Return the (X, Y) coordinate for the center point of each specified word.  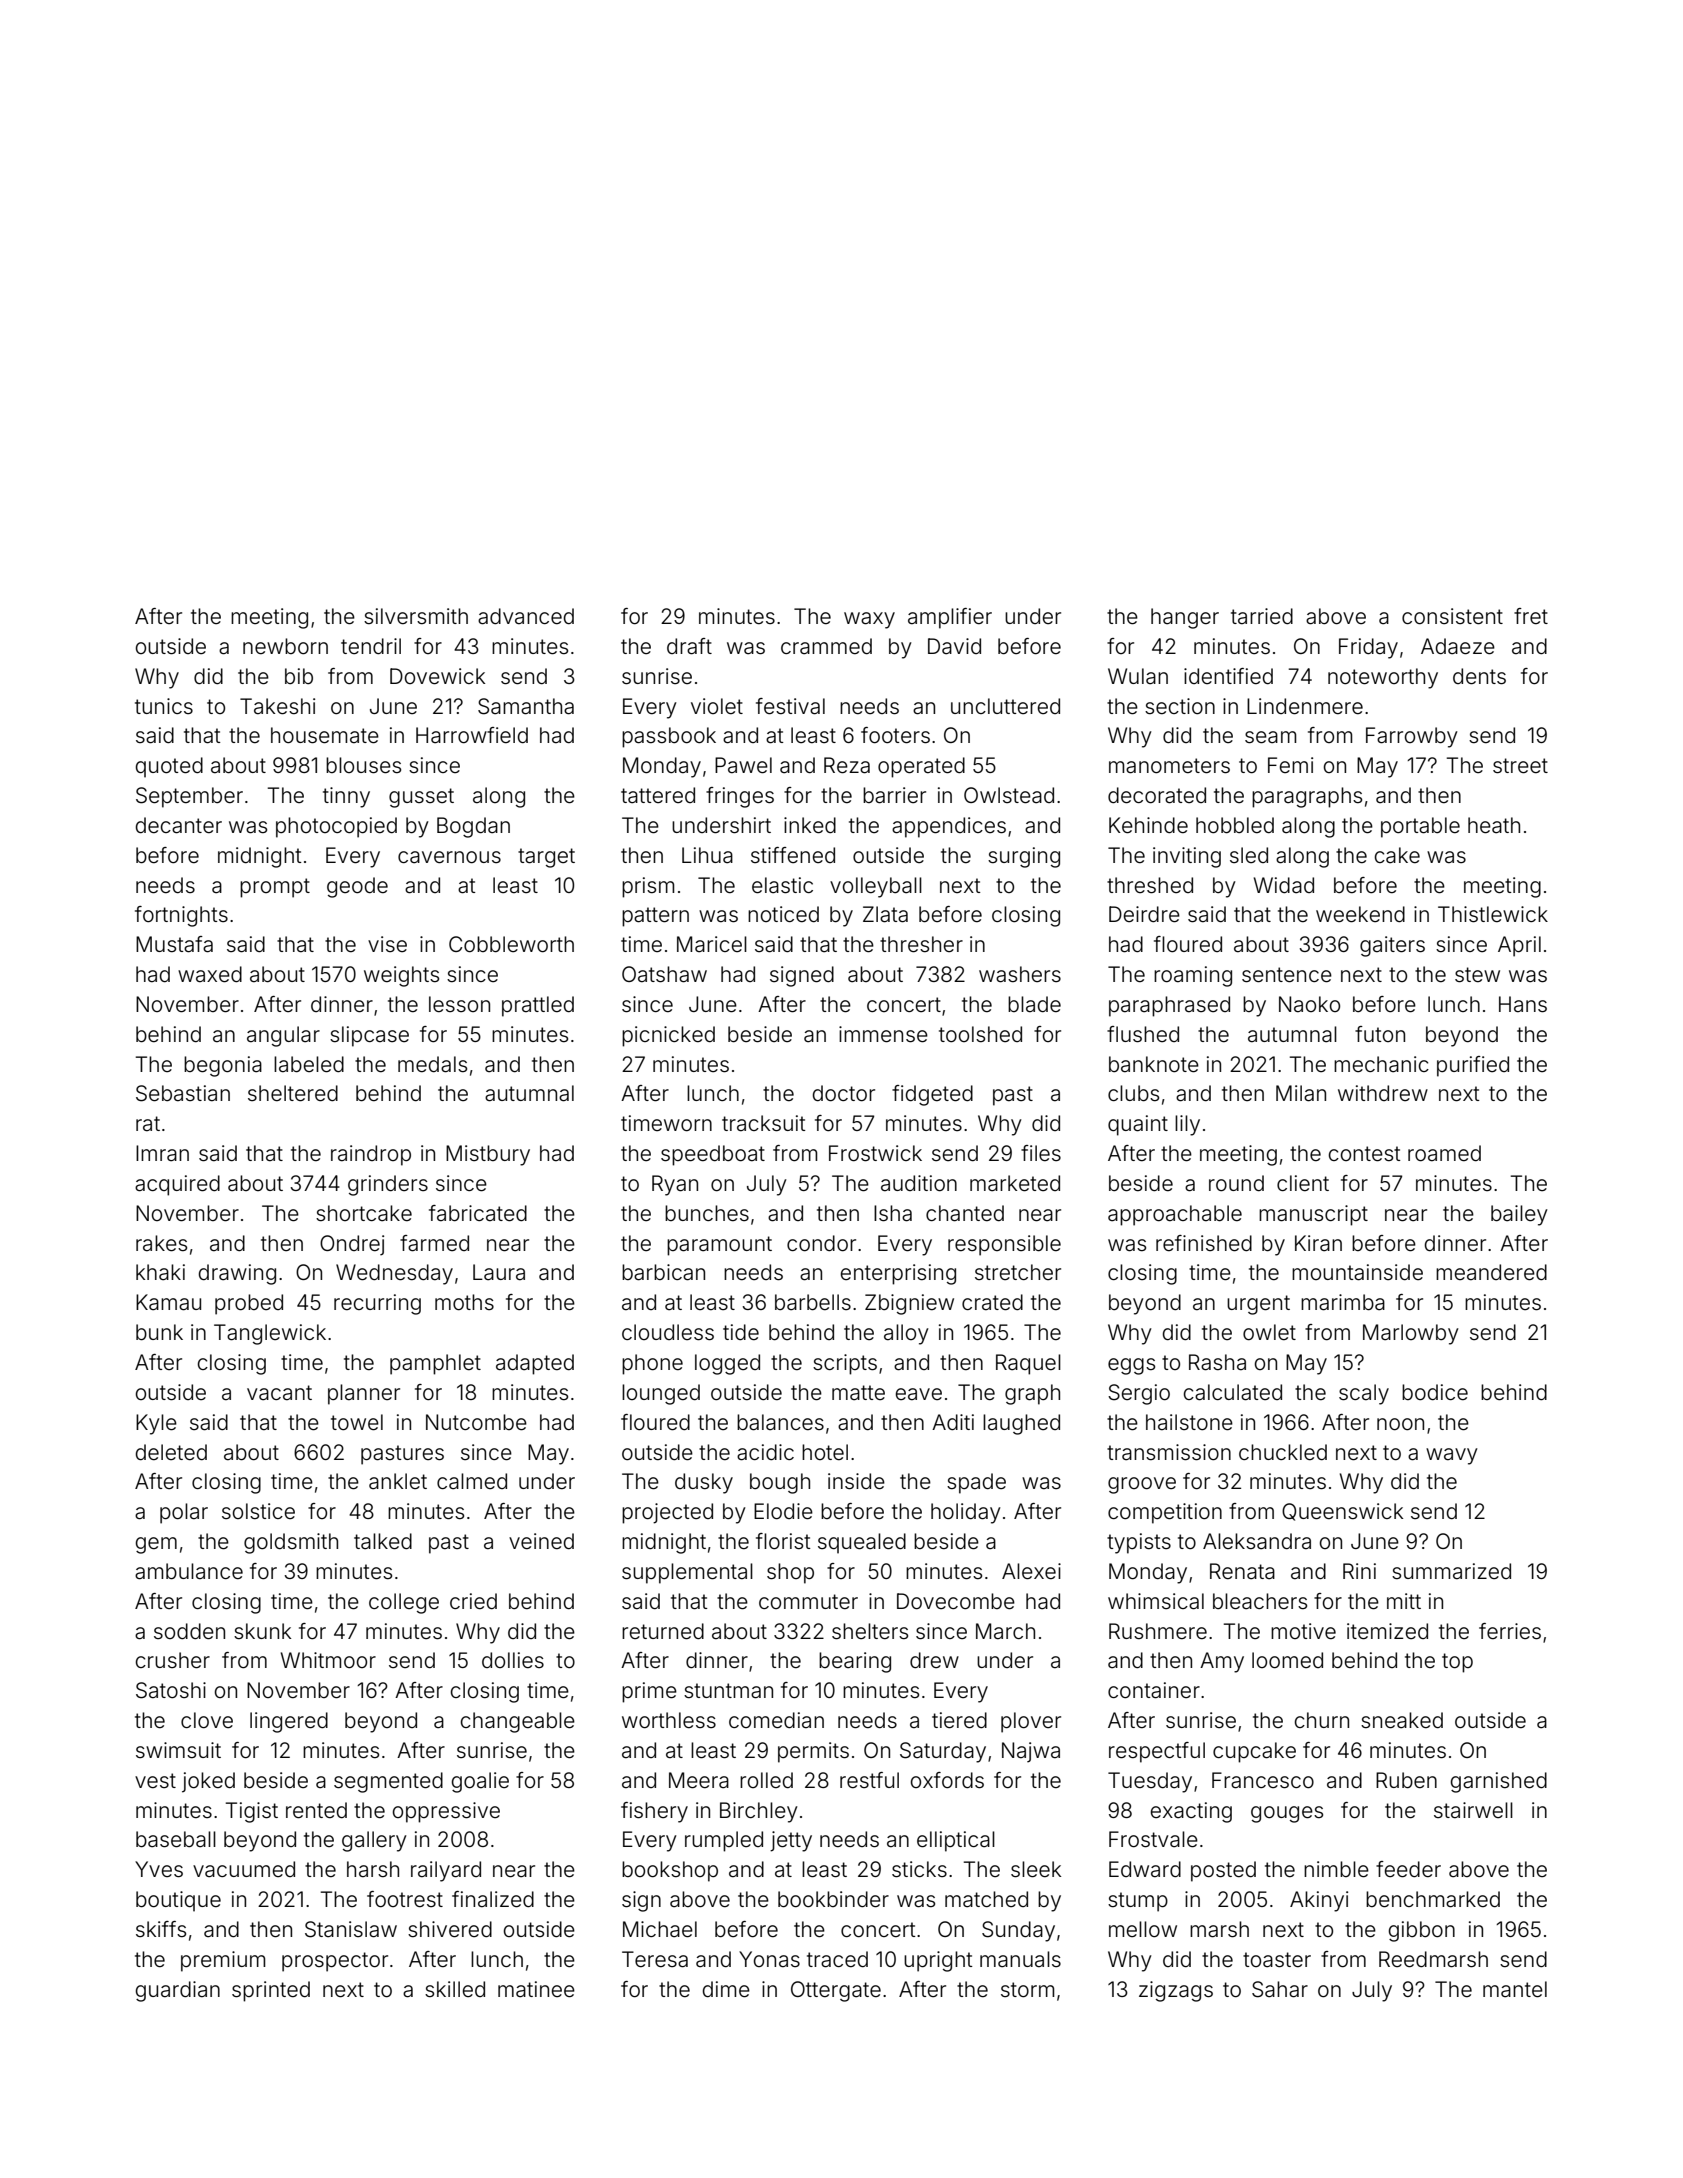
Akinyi (1319, 1901)
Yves (159, 1869)
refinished (1204, 1243)
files (1041, 1153)
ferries (1510, 1631)
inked (810, 825)
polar (184, 1513)
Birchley (759, 1812)
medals (432, 1064)
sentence (1287, 975)
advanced (526, 616)
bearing (855, 1662)
